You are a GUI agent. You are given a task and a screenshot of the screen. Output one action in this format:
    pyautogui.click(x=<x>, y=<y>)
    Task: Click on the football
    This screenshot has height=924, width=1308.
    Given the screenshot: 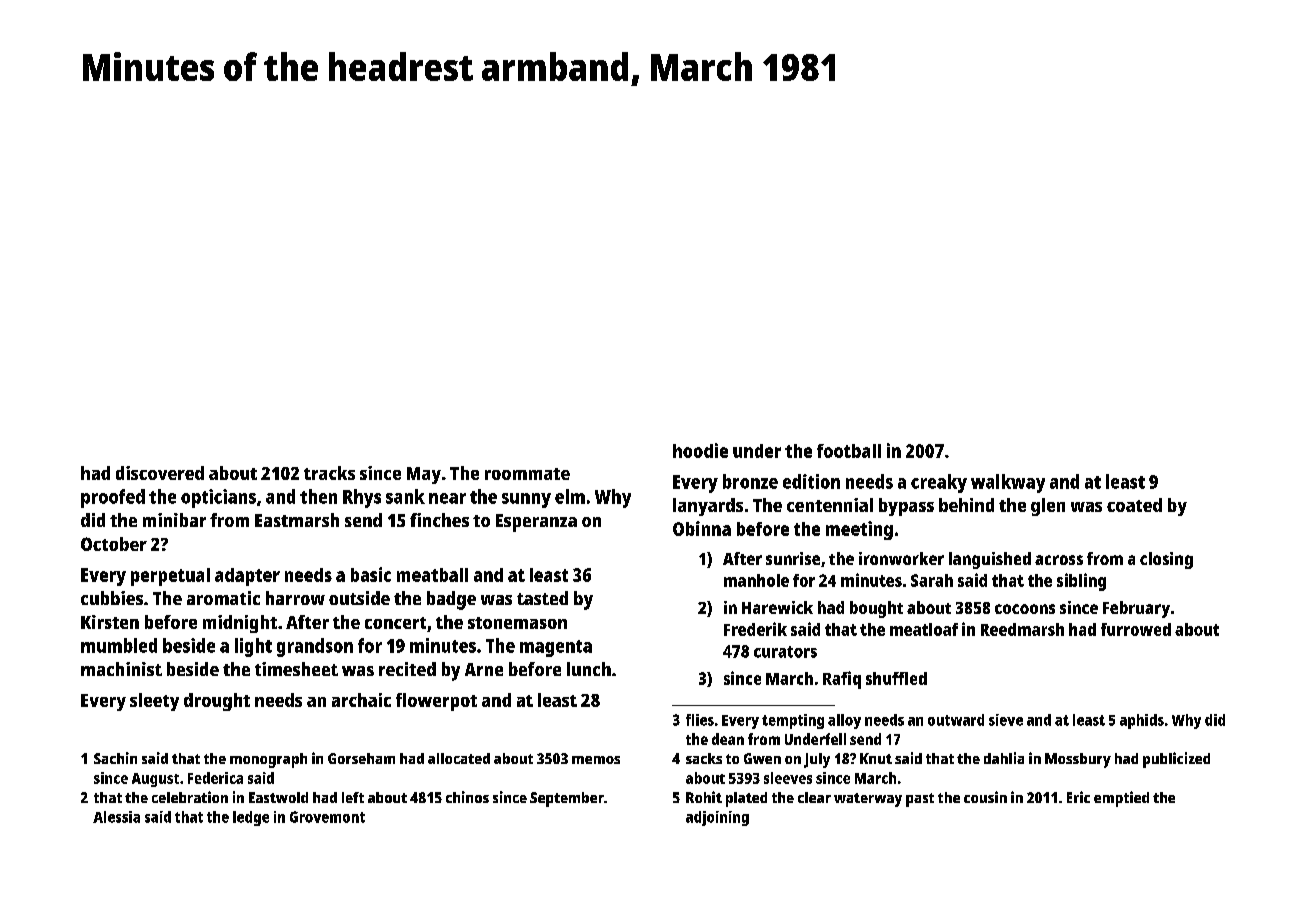 What is the action you would take?
    pyautogui.click(x=849, y=451)
